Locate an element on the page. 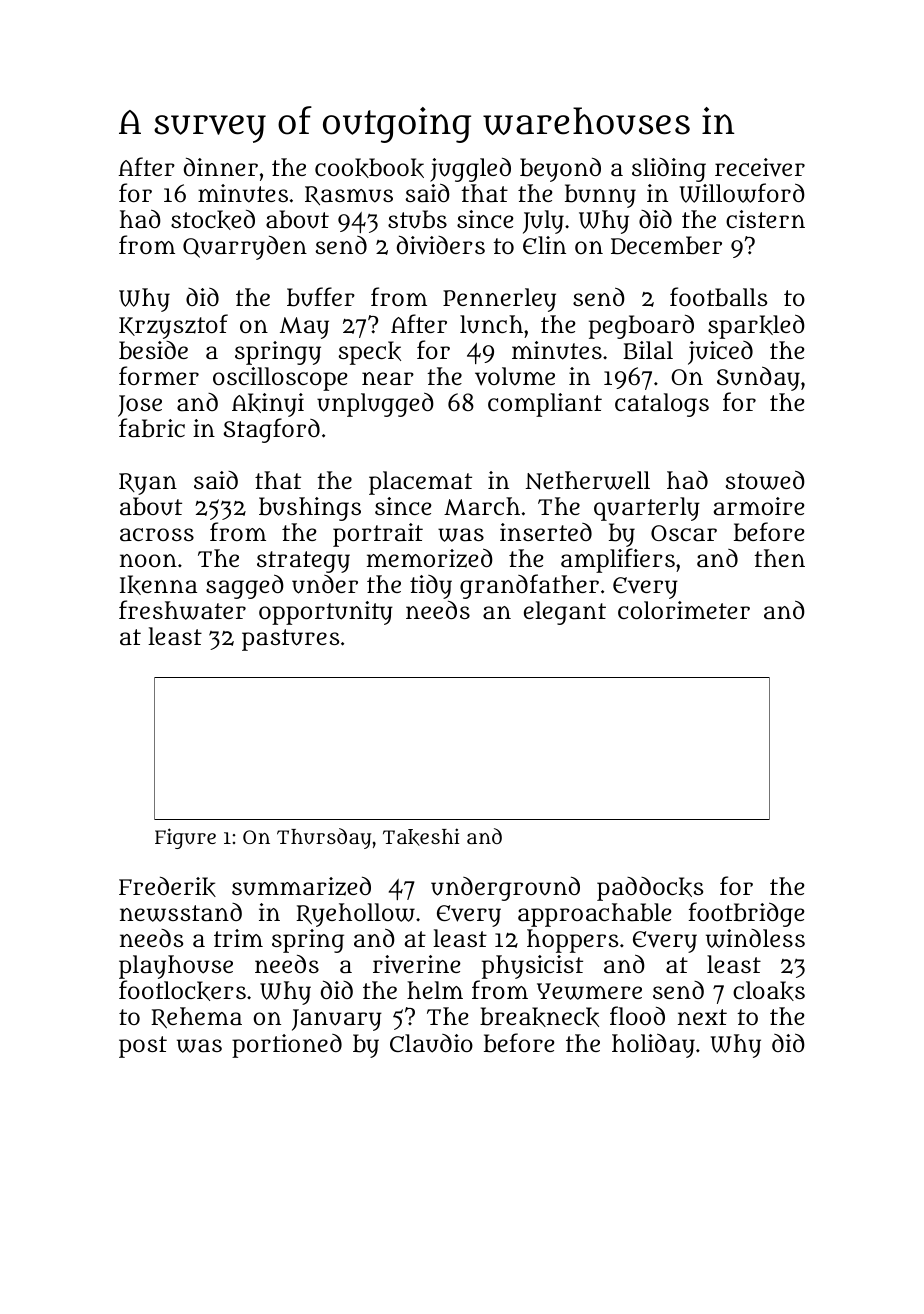 The width and height of the page is (924, 1314). beyond is located at coordinates (560, 170).
